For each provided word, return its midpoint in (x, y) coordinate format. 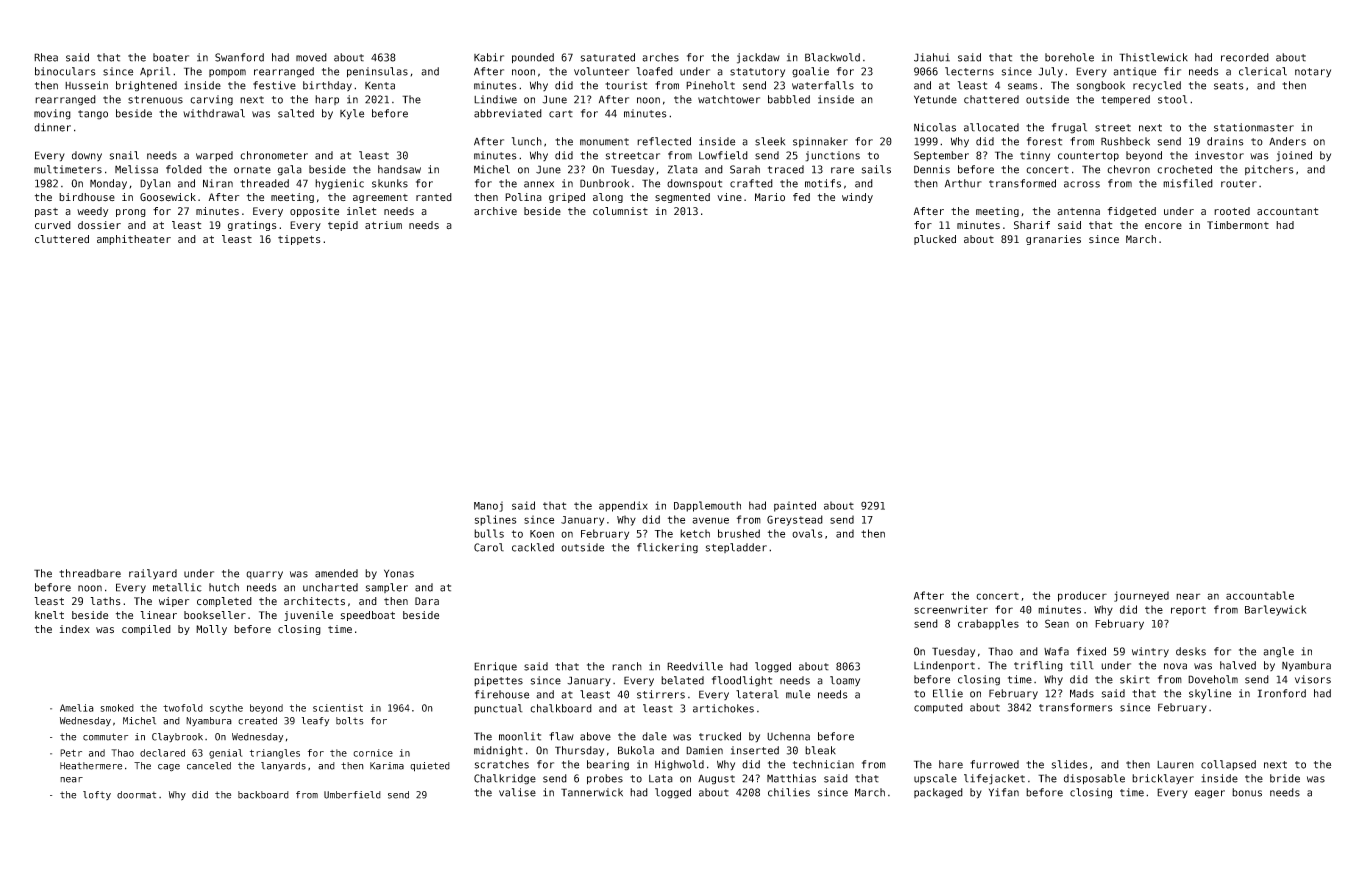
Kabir (489, 57)
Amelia (77, 708)
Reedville (695, 666)
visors (1313, 679)
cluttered (62, 239)
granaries (1053, 240)
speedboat (368, 616)
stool (1172, 99)
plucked (935, 240)
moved (311, 57)
